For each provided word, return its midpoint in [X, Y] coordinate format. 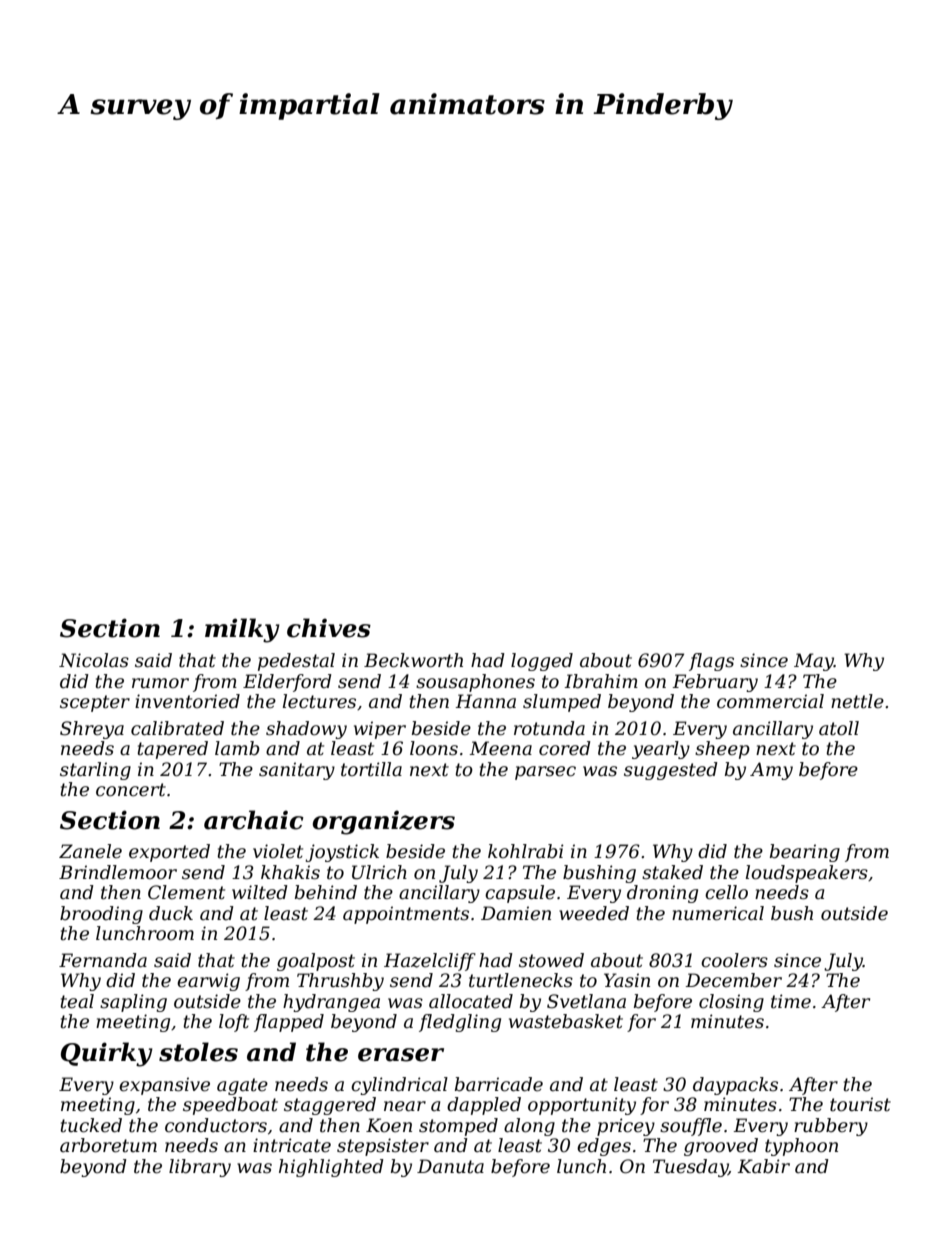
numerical [718, 913]
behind [326, 892]
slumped [562, 703]
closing [731, 1003]
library [200, 1168]
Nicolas [94, 660]
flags [711, 662]
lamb [237, 748]
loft [234, 1023]
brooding [101, 915]
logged [542, 662]
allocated [471, 1001]
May [814, 662]
